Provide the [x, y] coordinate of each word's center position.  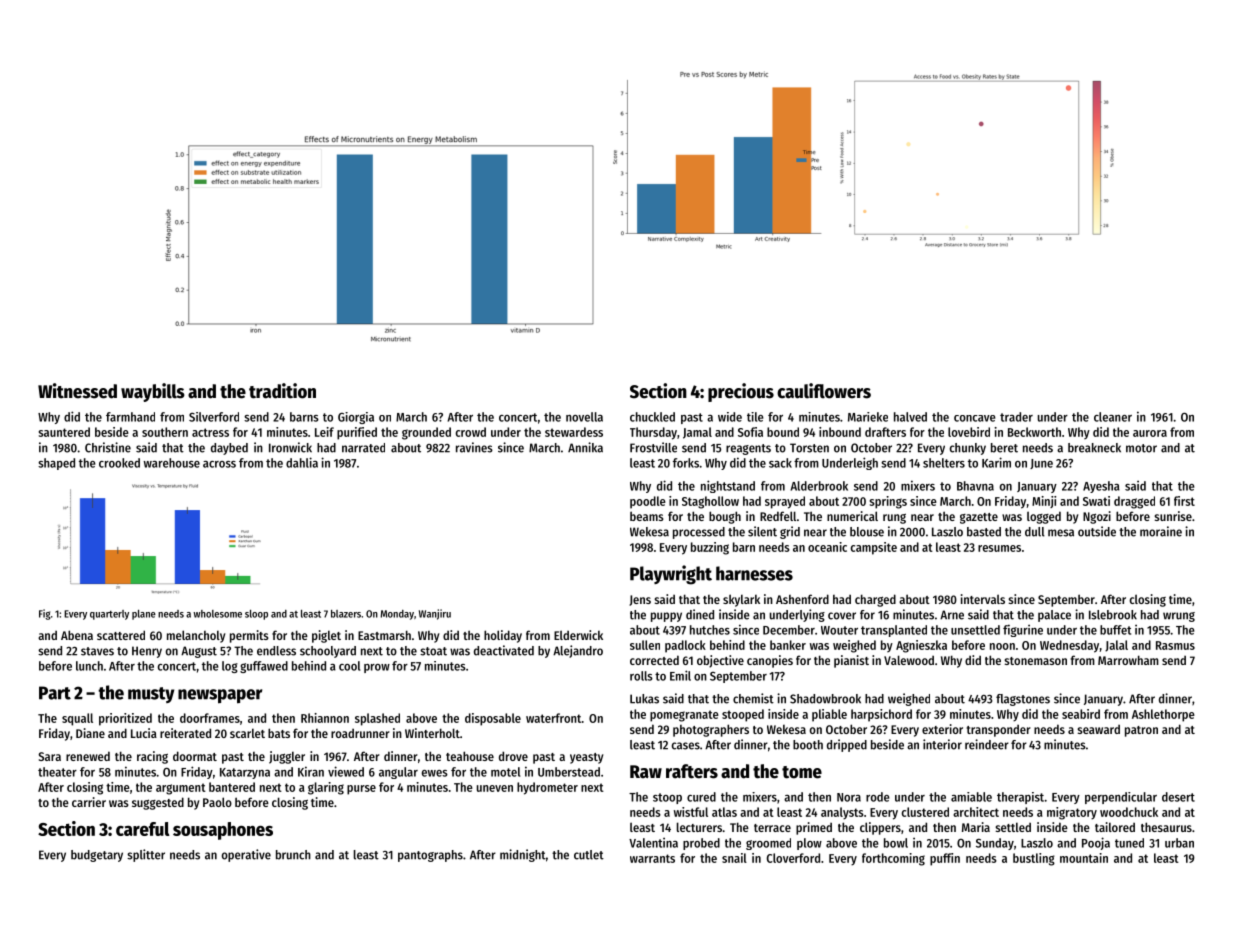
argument [181, 789]
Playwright [671, 575]
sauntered [64, 432]
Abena [77, 635]
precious [741, 392]
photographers [711, 730]
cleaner [1113, 417]
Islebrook [1113, 615]
